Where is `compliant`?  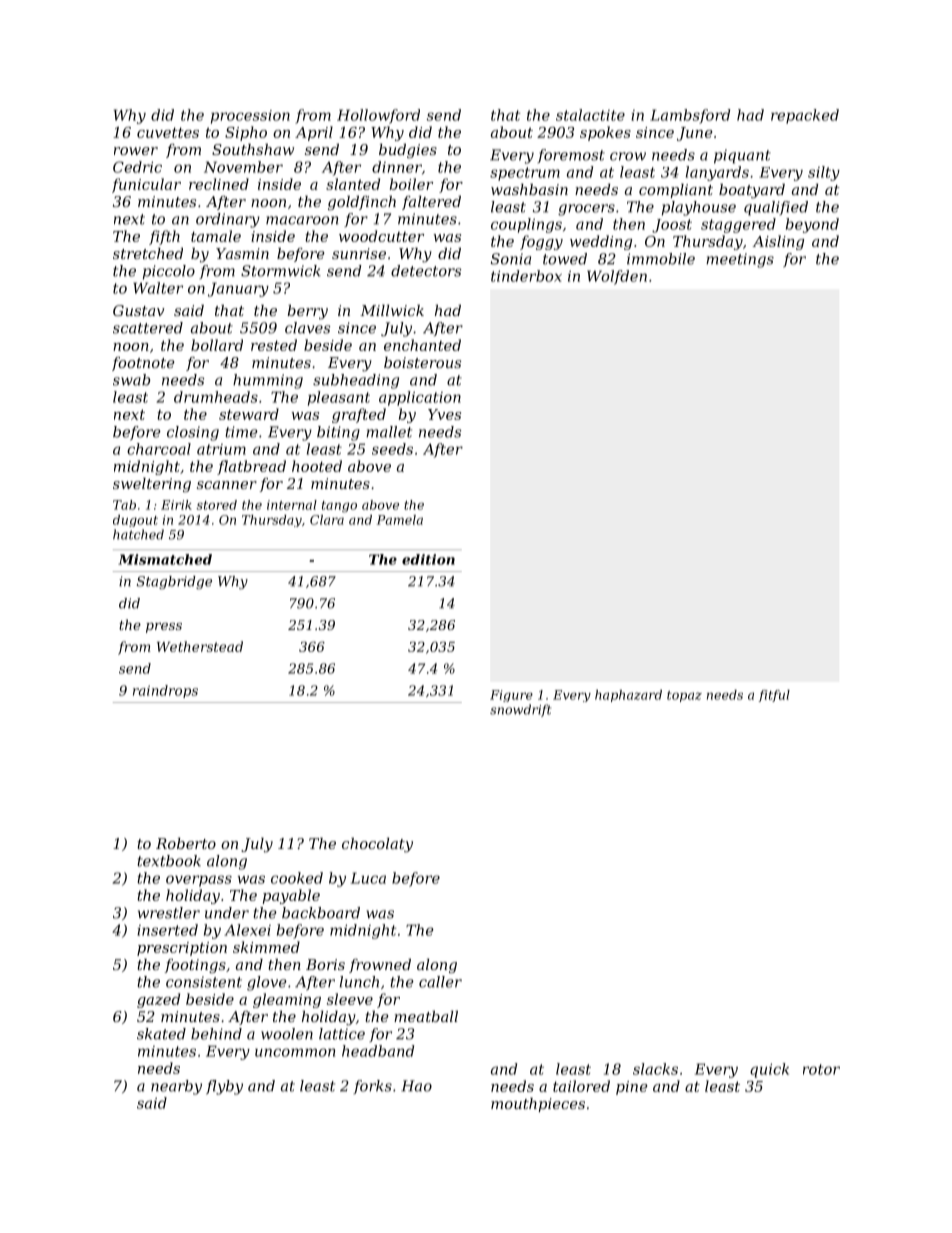
compliant is located at coordinates (676, 191).
